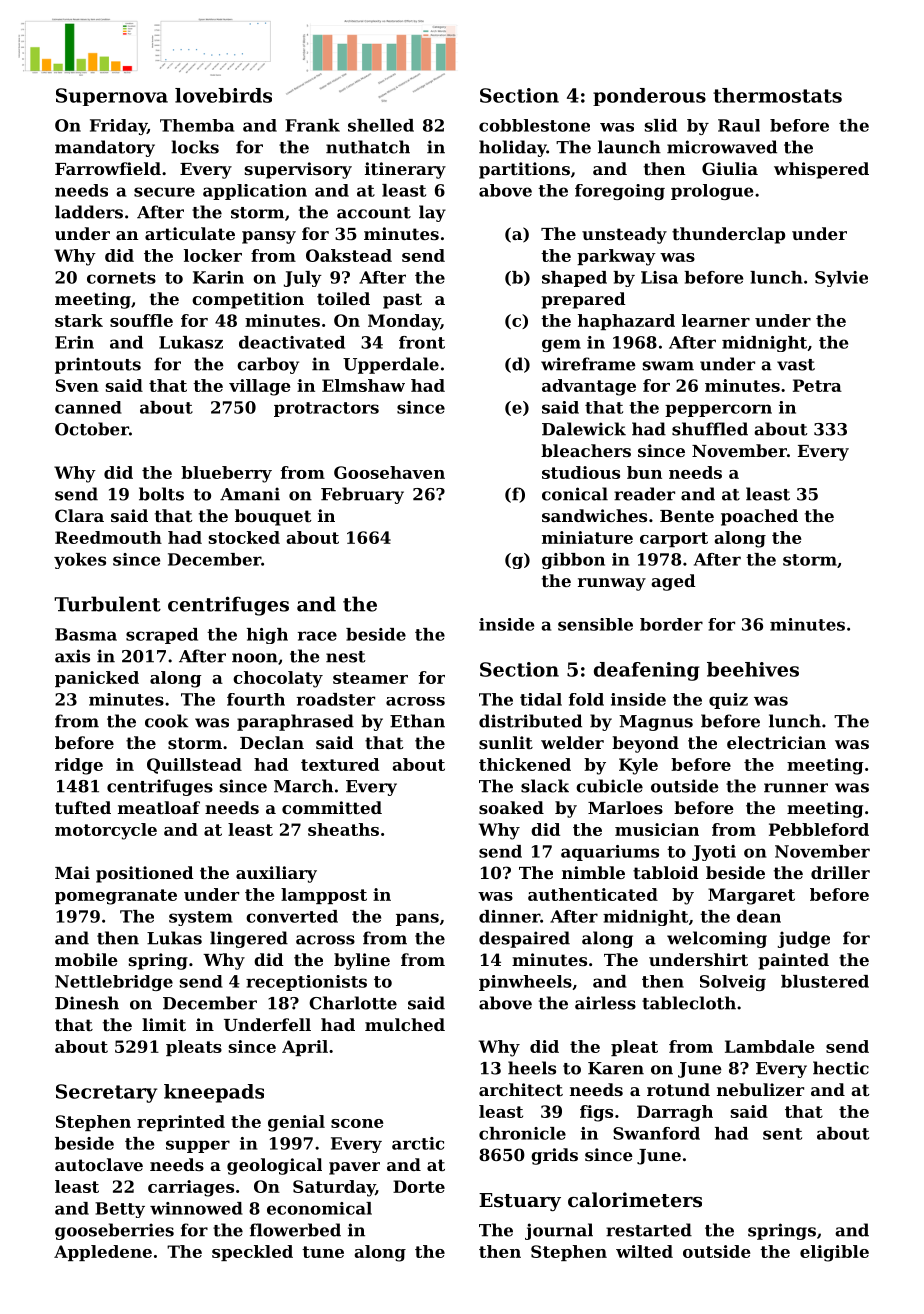 This page has height=1314, width=924. I want to click on shelled, so click(381, 125).
